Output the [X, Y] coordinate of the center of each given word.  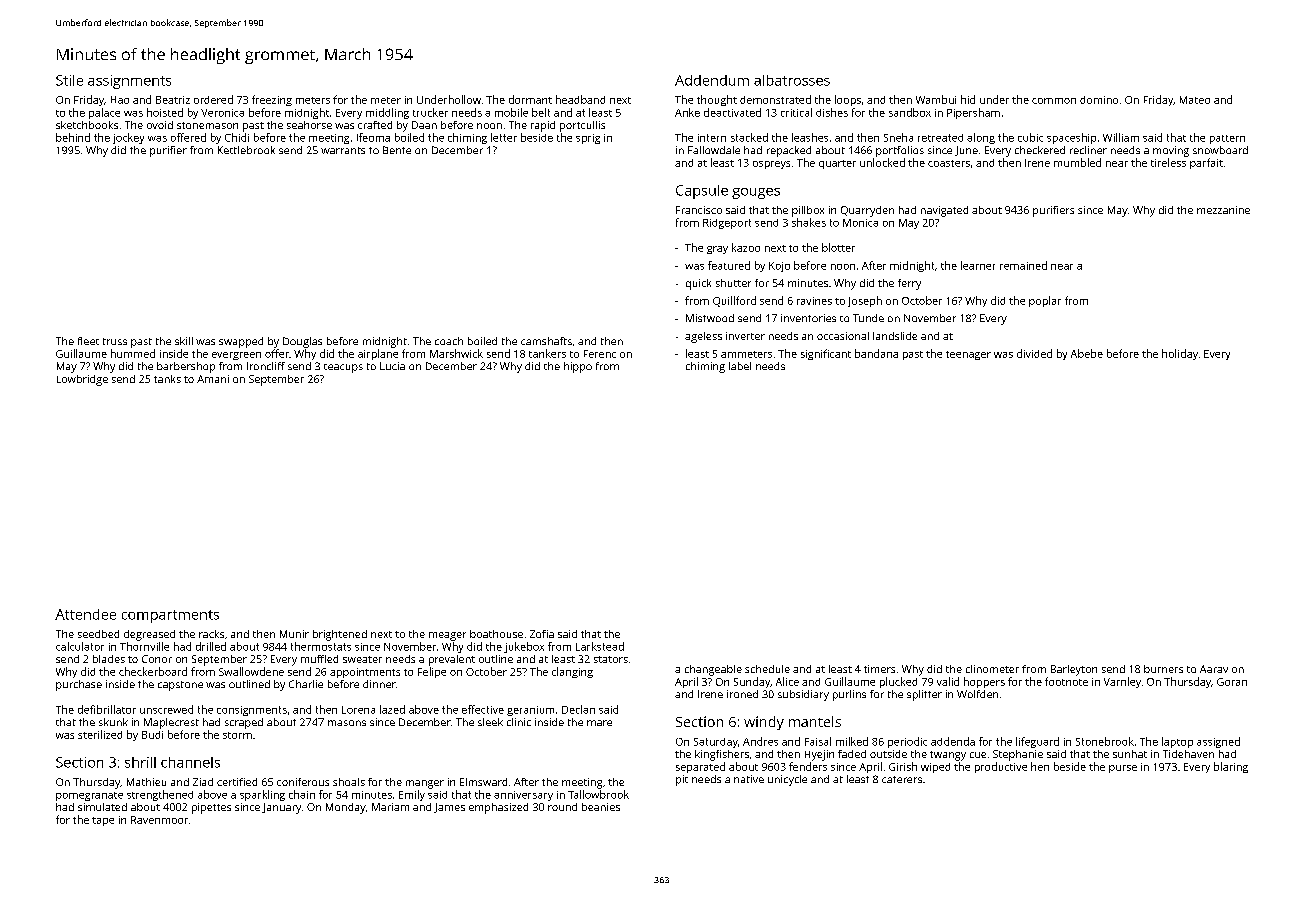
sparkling [262, 795]
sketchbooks [87, 125]
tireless [1168, 162]
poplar [1045, 301]
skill [184, 341]
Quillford [734, 301]
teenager [968, 355]
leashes [810, 137]
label [740, 366]
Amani [213, 379]
